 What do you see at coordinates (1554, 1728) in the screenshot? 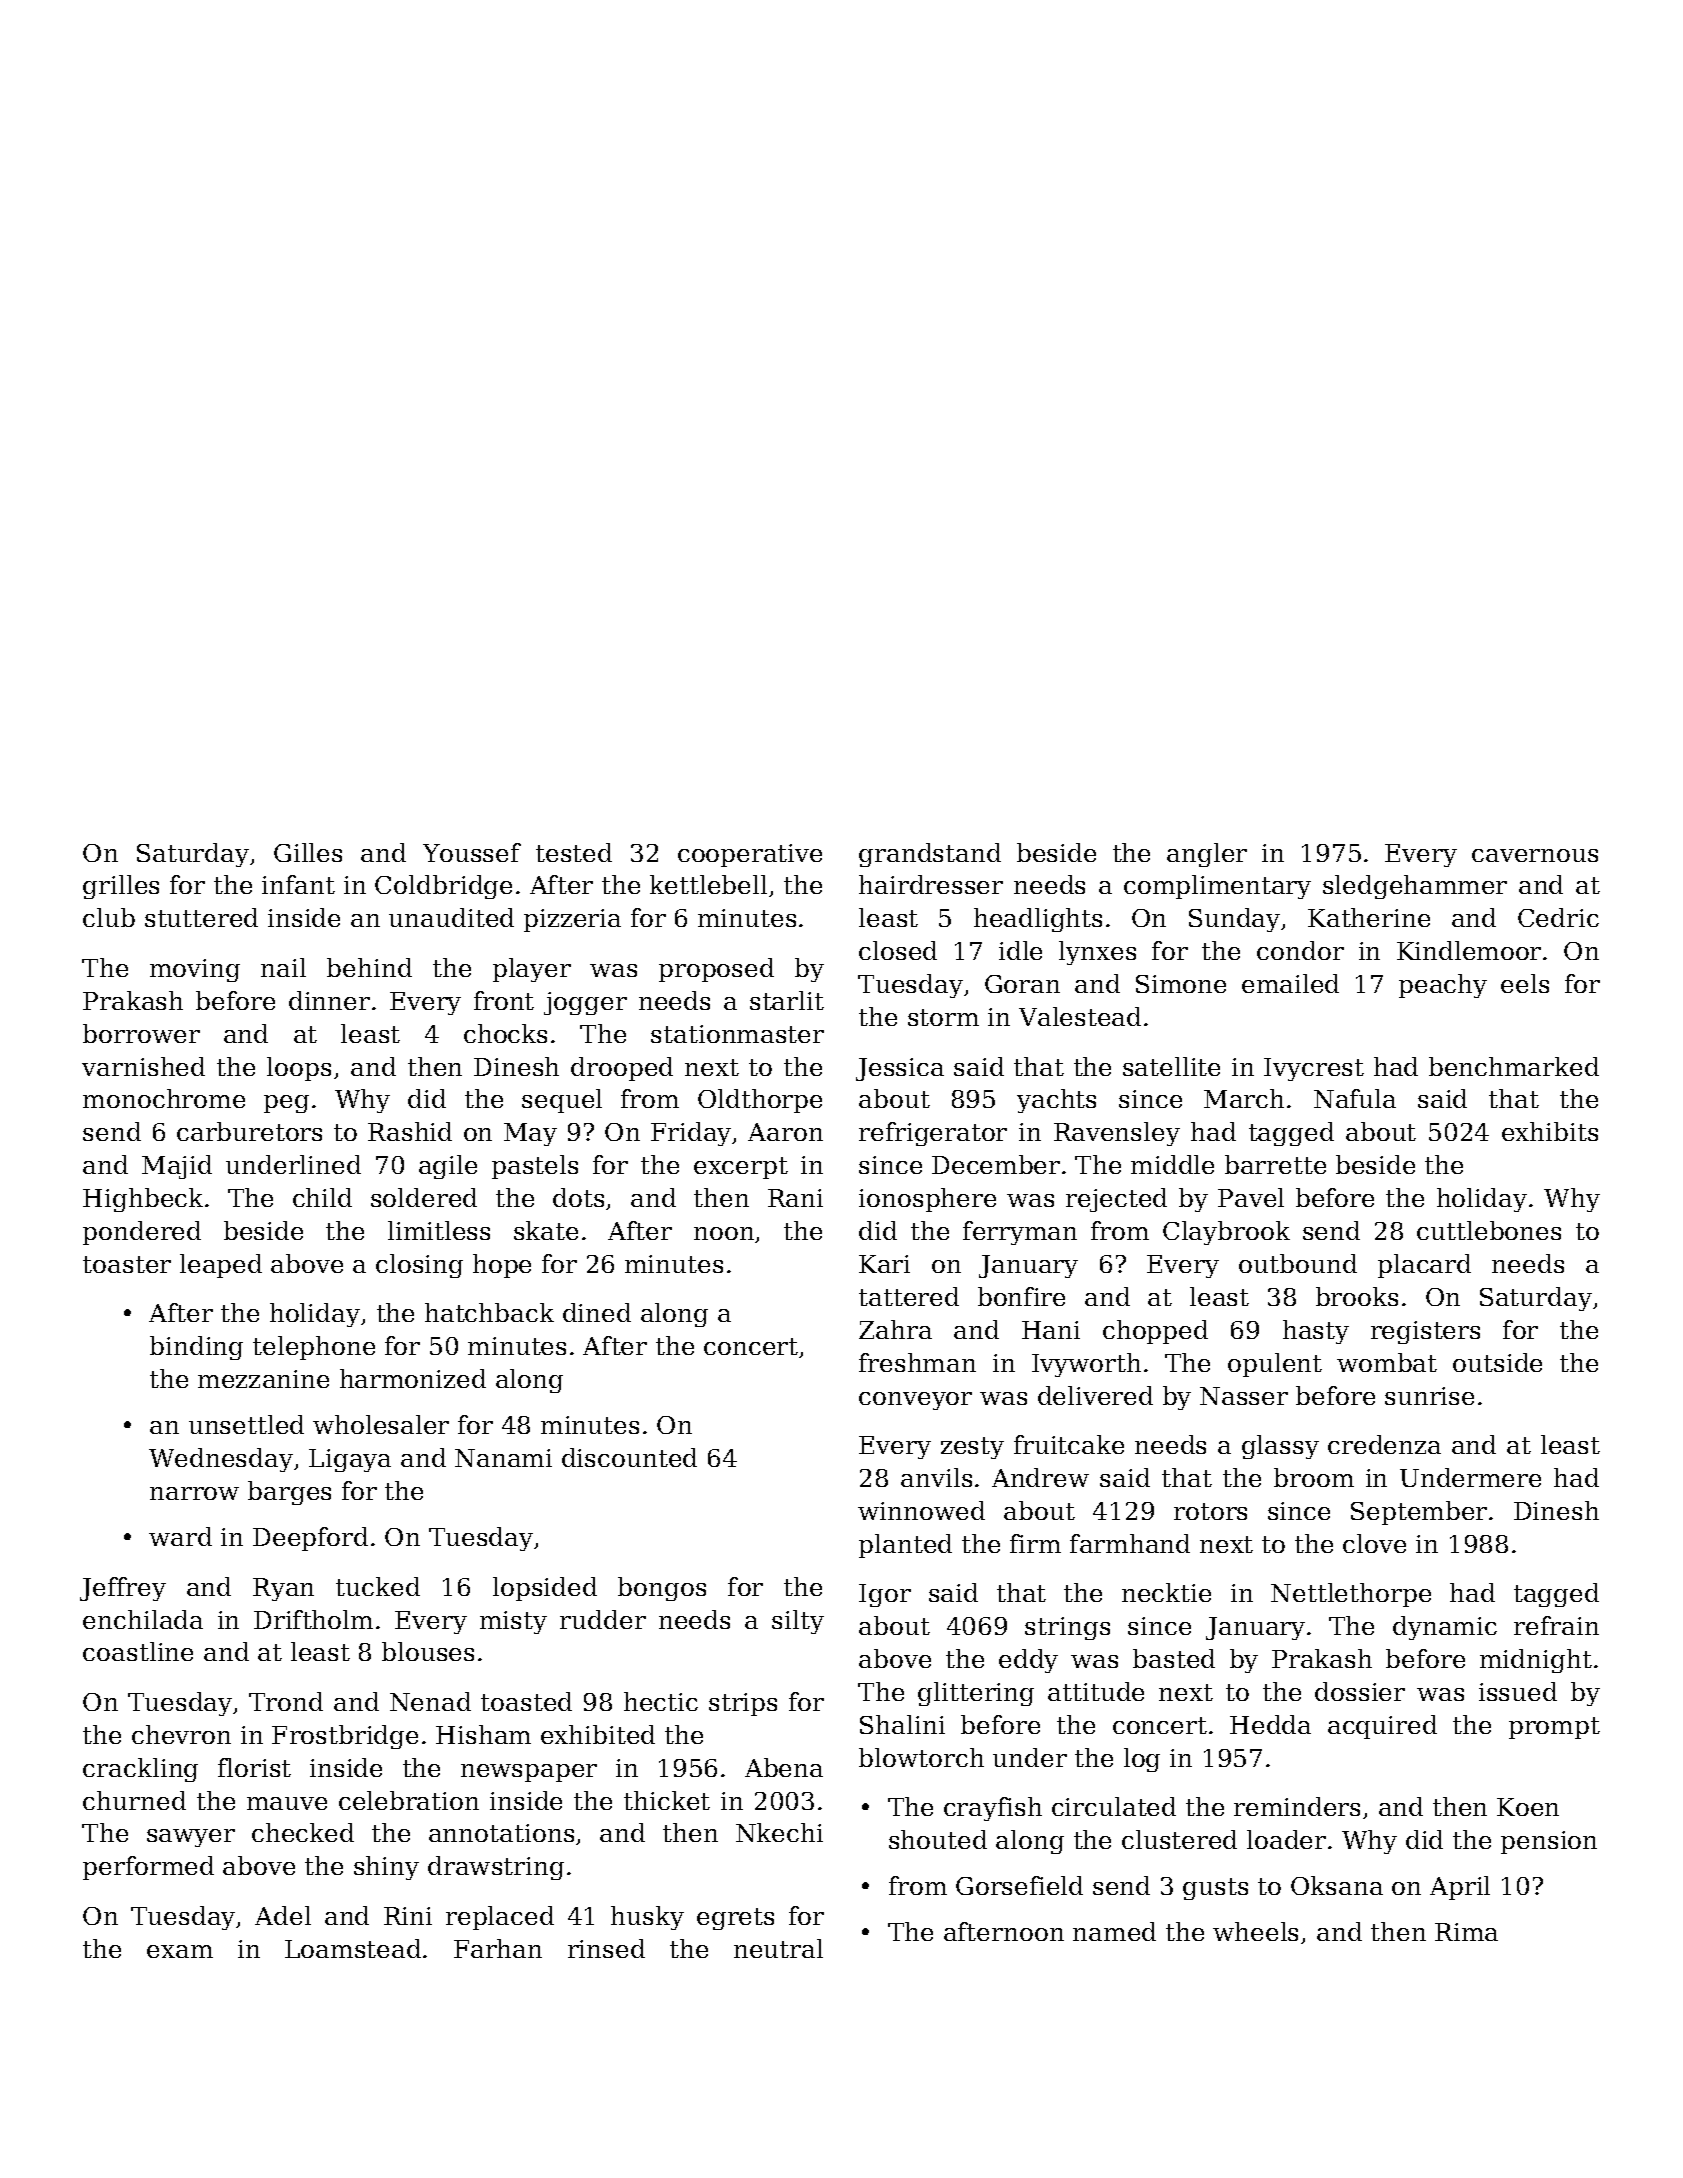
I see `prompt` at bounding box center [1554, 1728].
